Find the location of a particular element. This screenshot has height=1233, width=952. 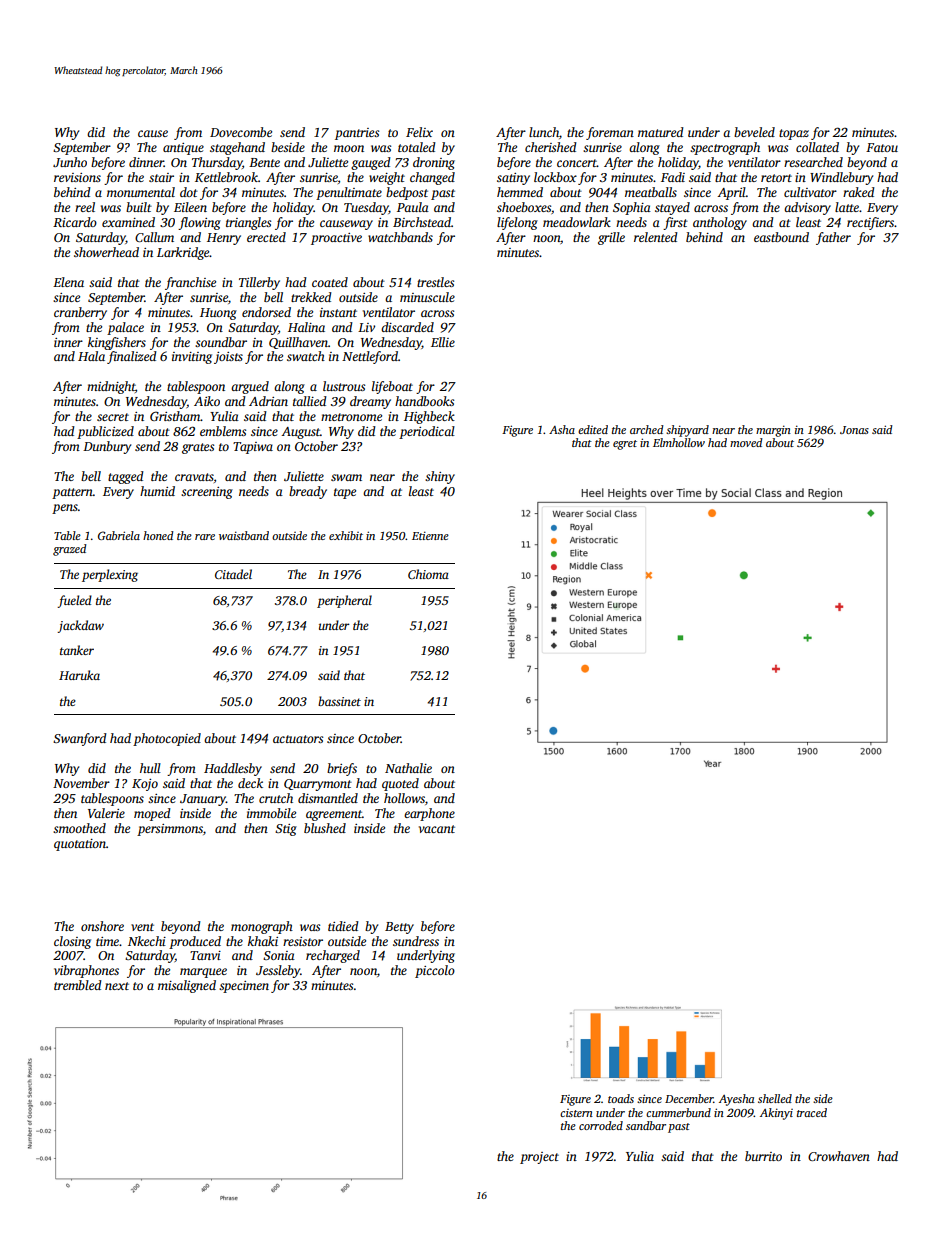

shelled is located at coordinates (775, 1098).
